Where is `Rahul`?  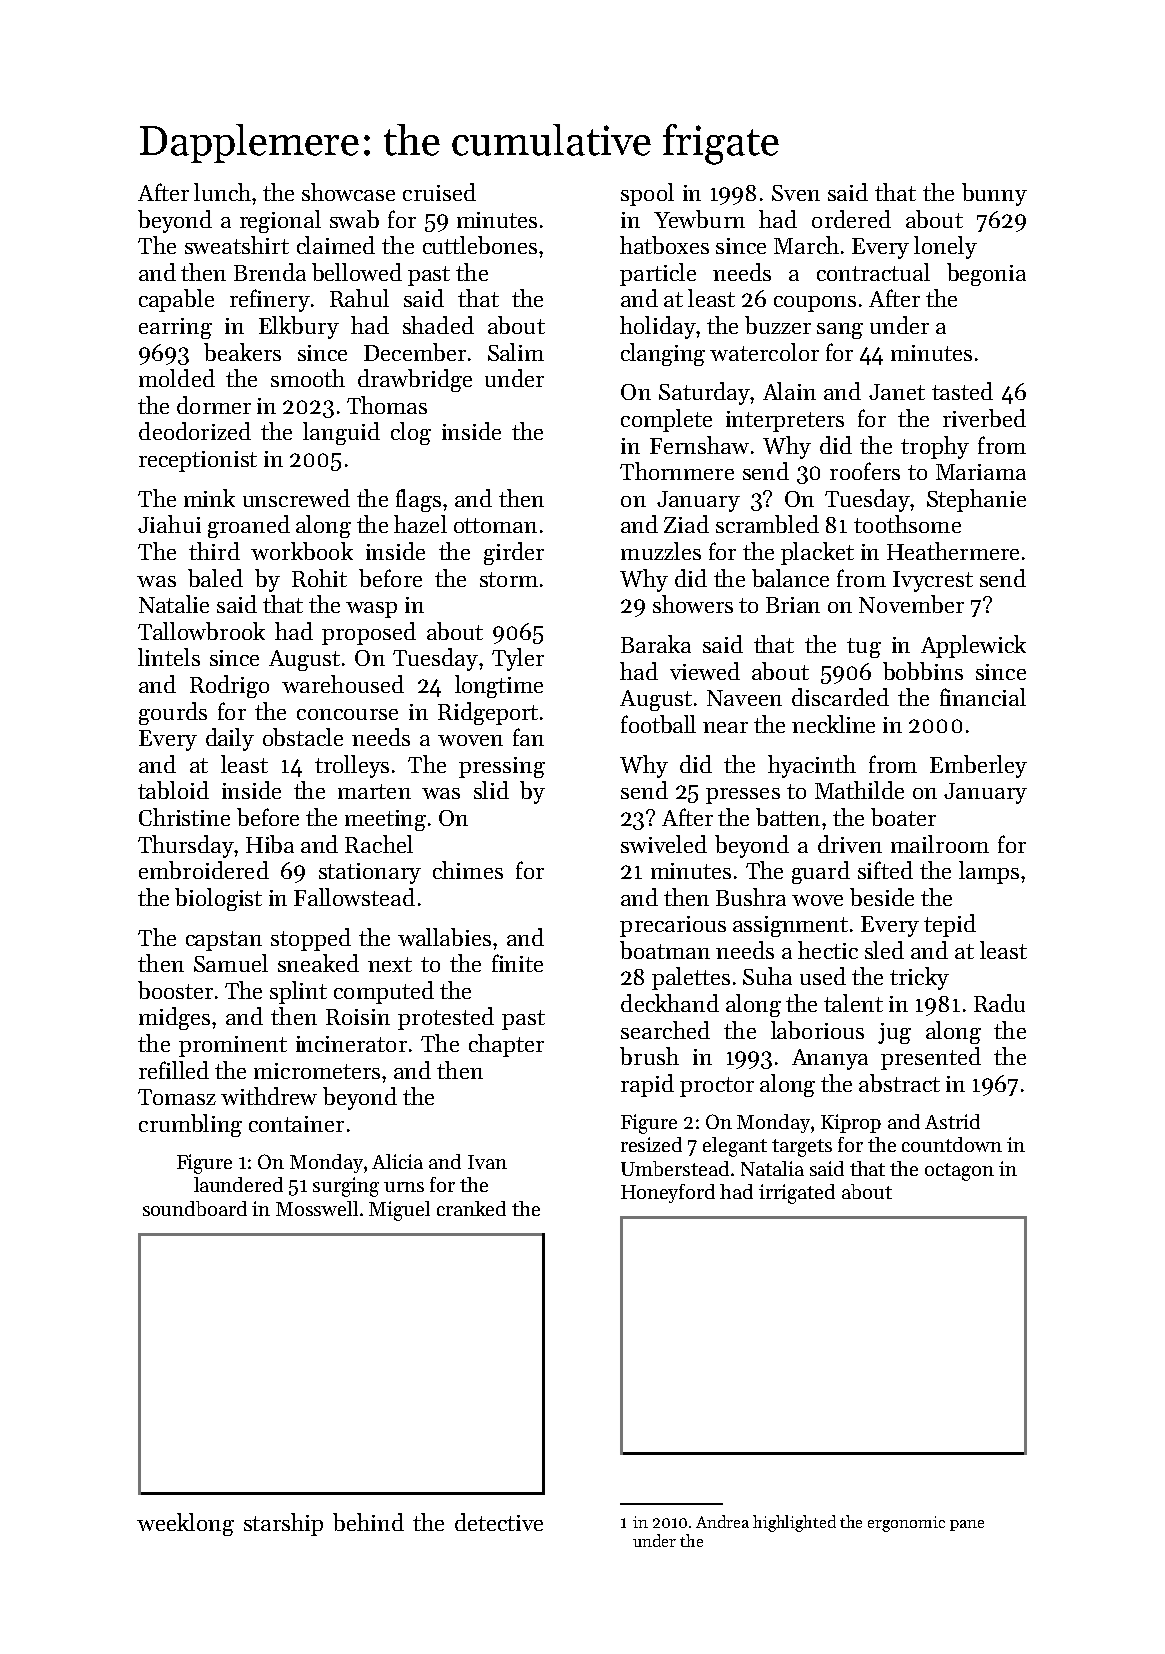 Rahul is located at coordinates (359, 298).
